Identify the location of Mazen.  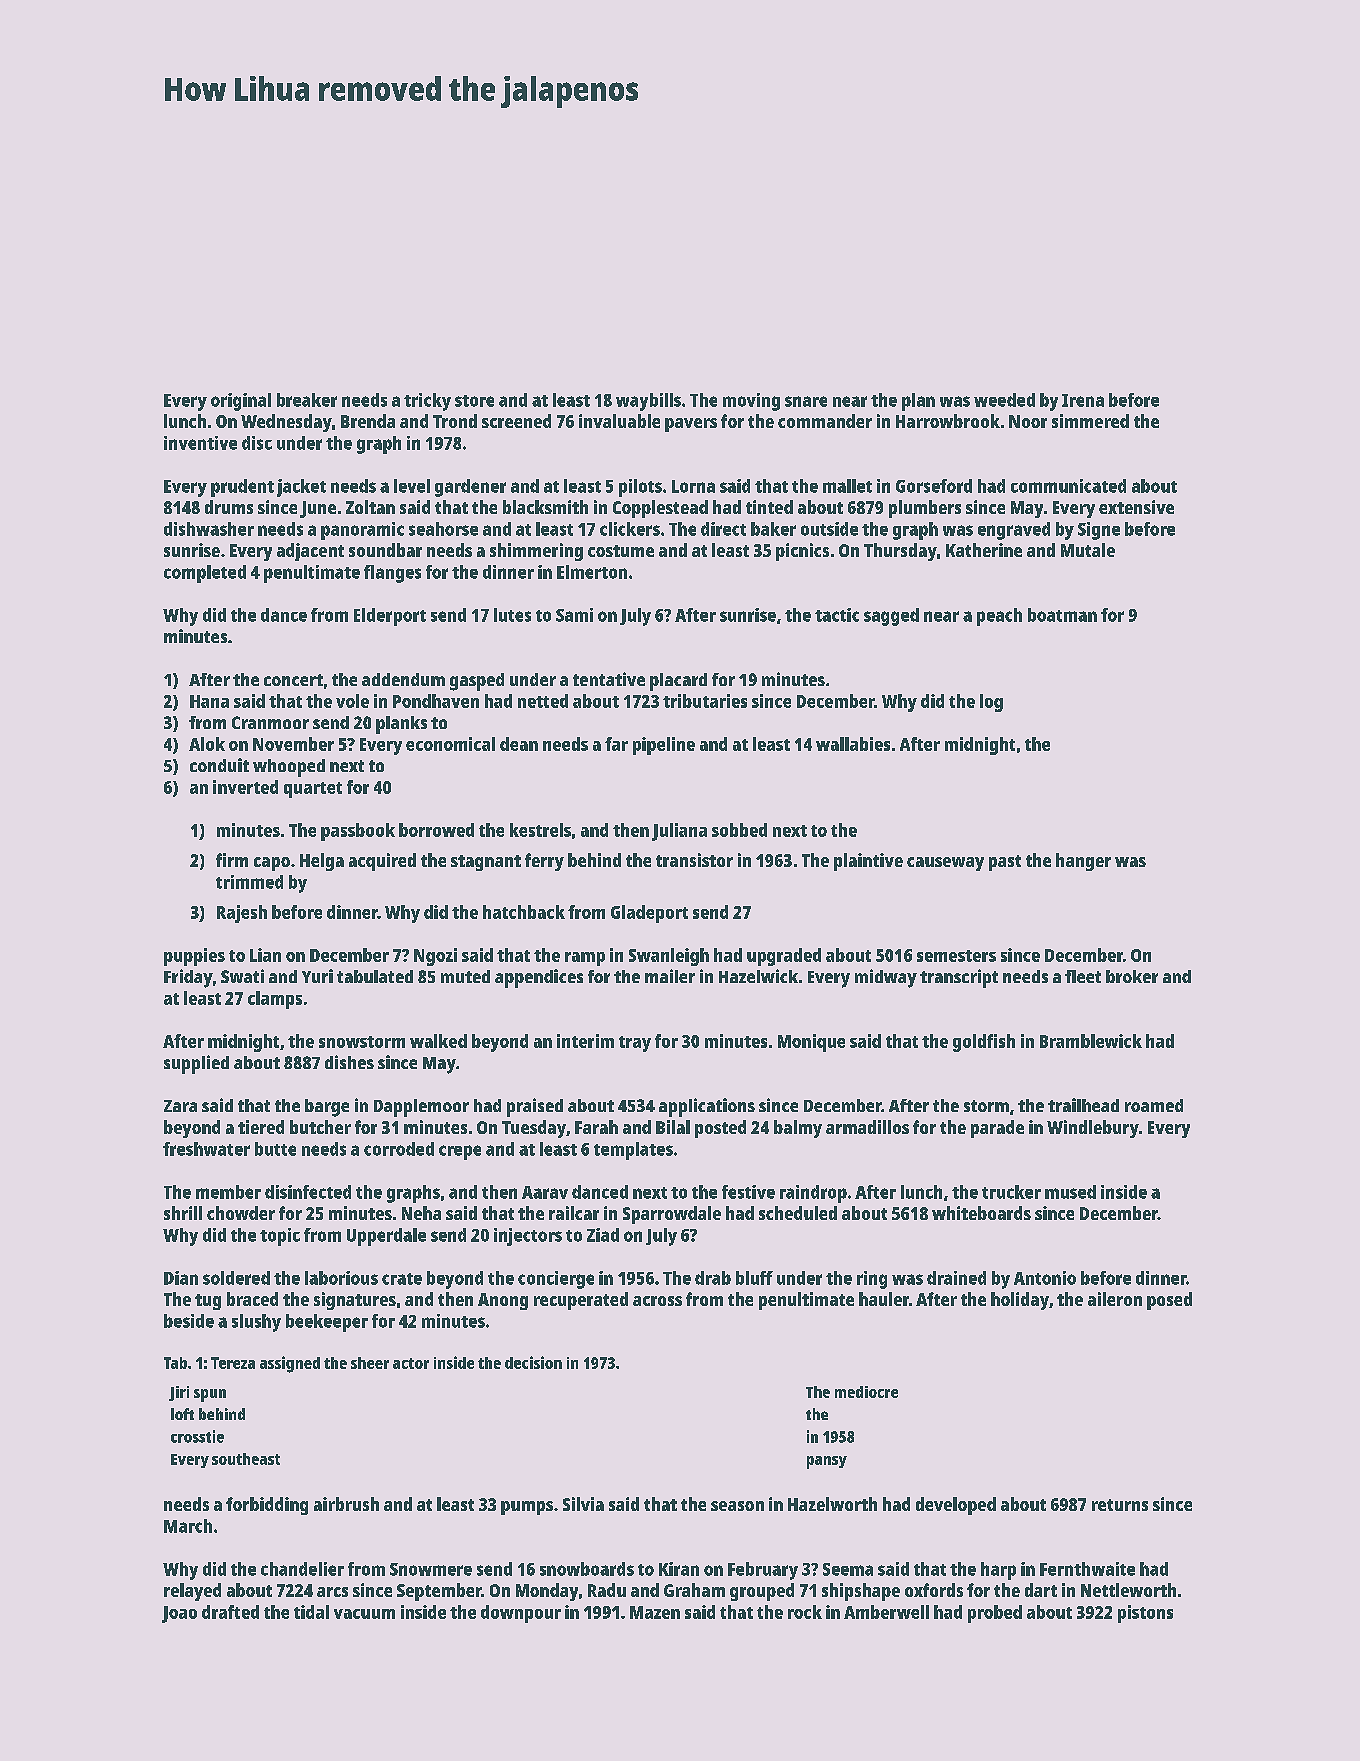
(655, 1612).
